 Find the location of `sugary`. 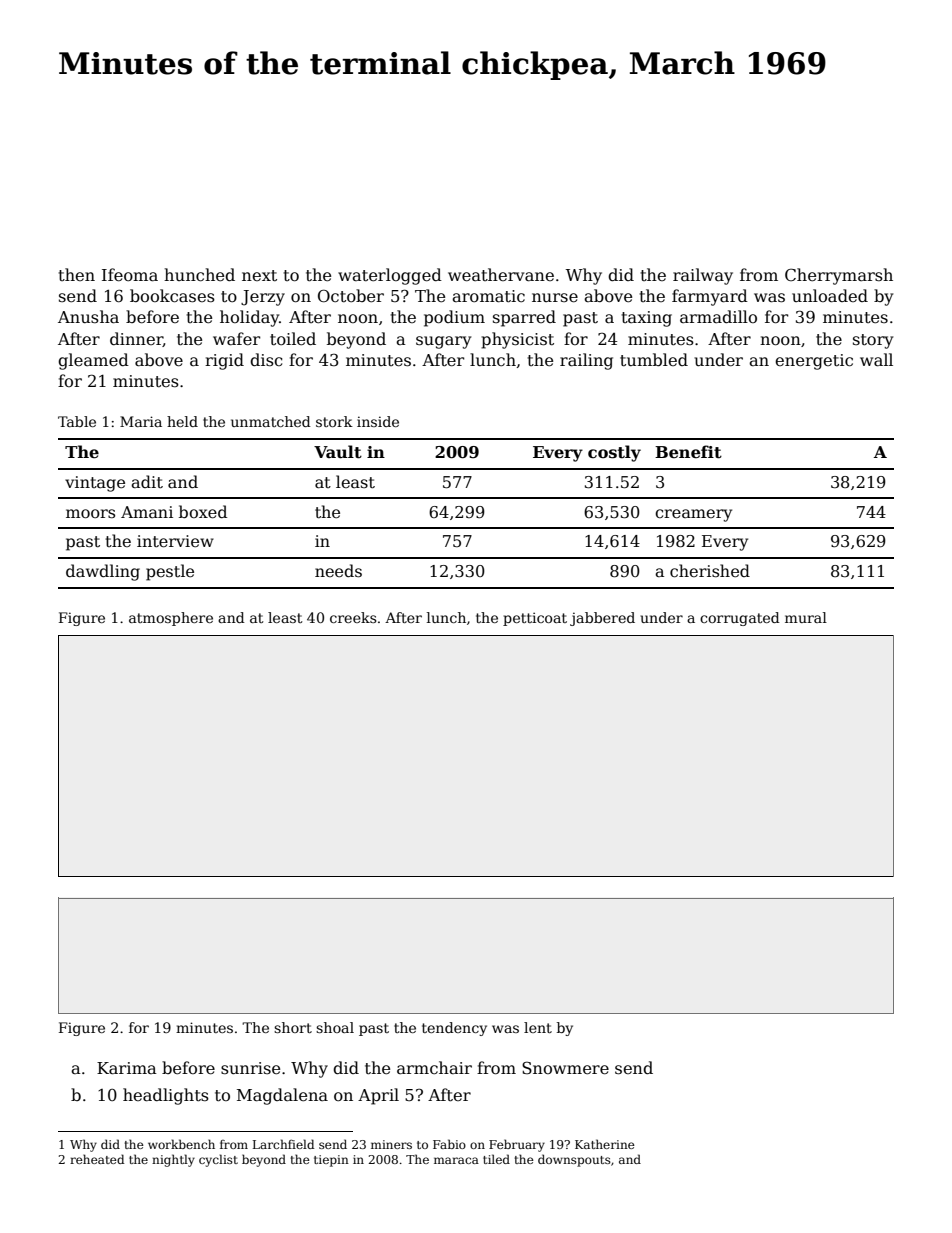

sugary is located at coordinates (443, 342).
